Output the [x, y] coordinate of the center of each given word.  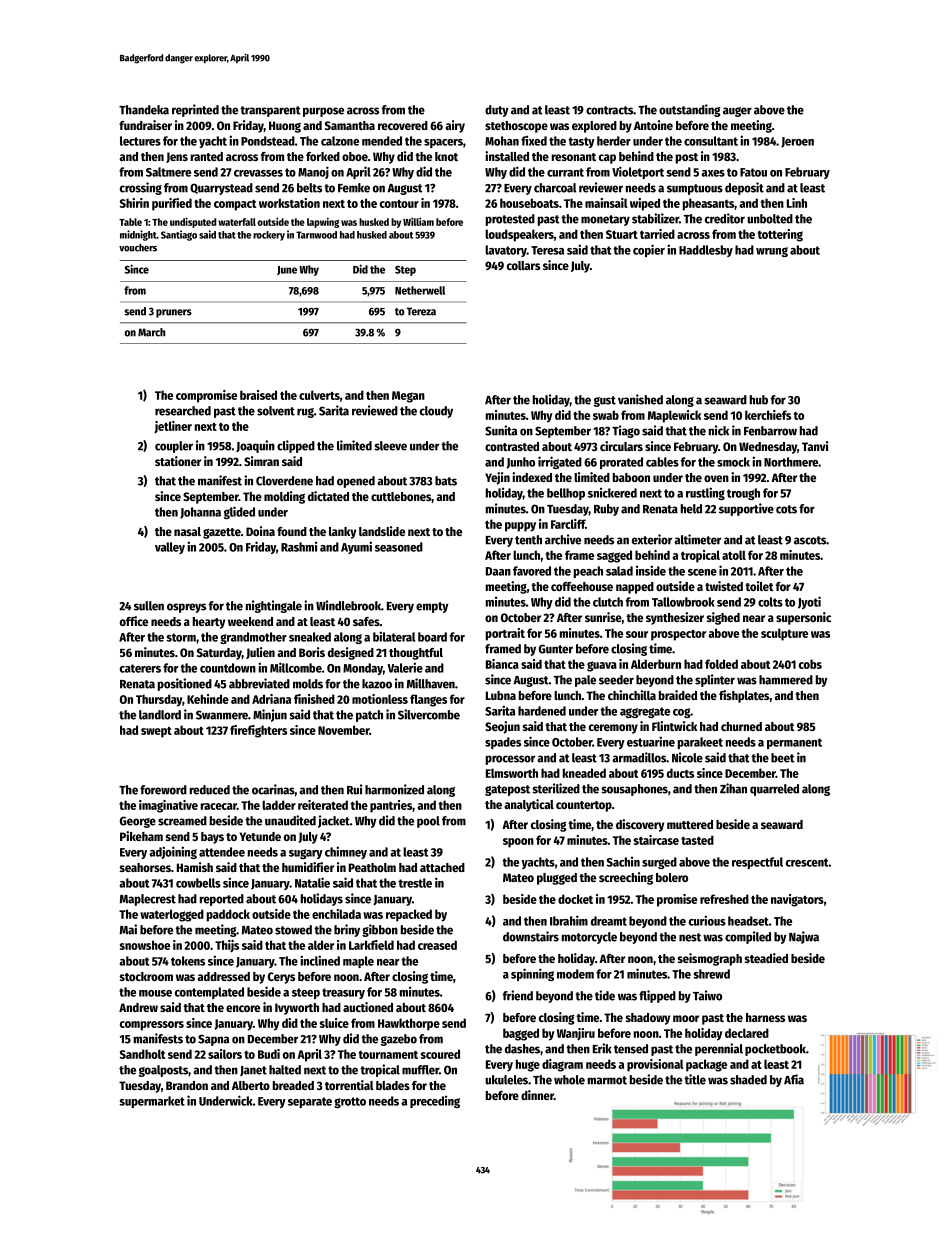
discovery [640, 825]
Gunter [556, 649]
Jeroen [797, 142]
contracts [609, 110]
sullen [149, 606]
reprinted [195, 110]
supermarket [152, 1102]
